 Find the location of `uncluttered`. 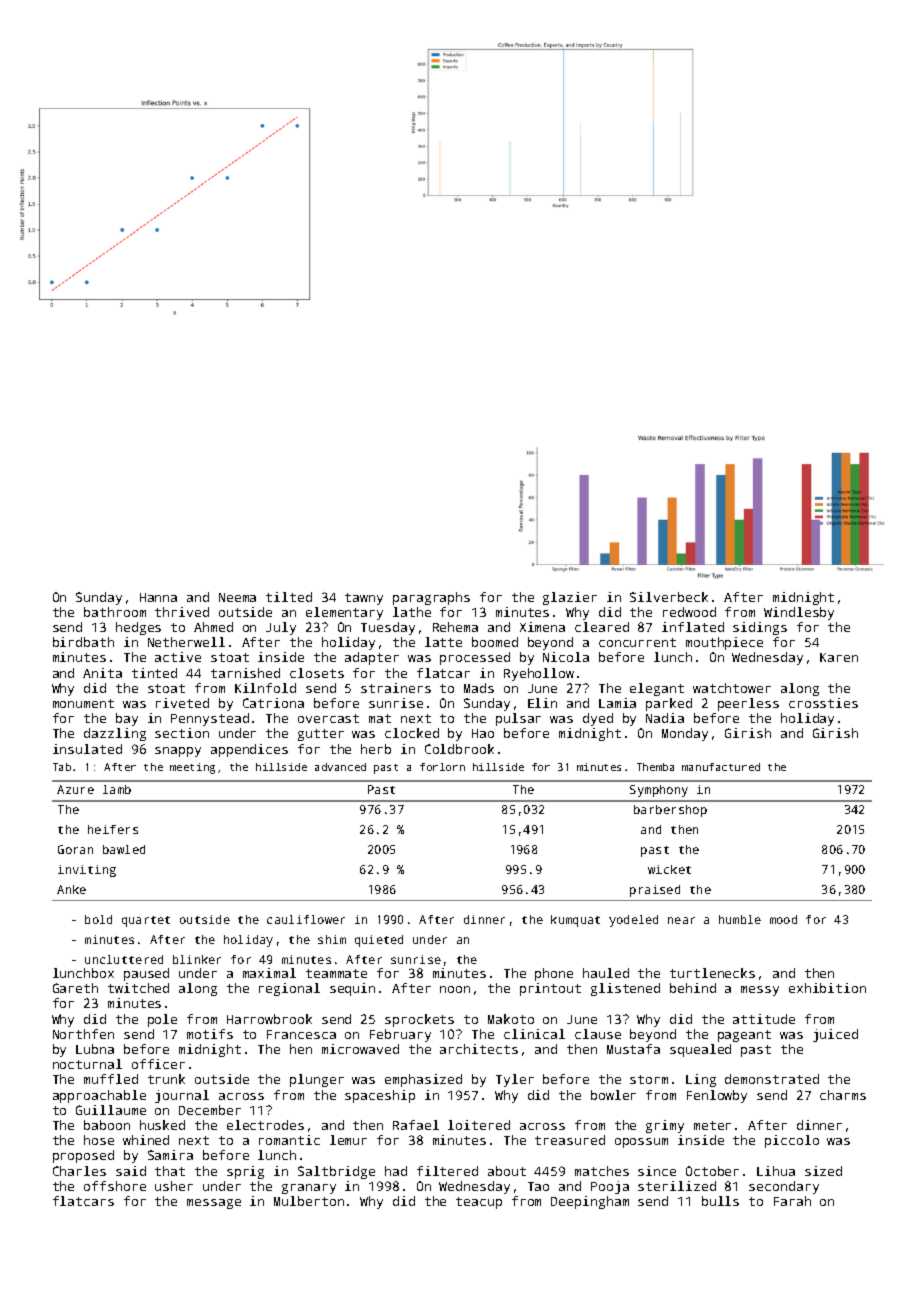

uncluttered is located at coordinates (124, 959).
